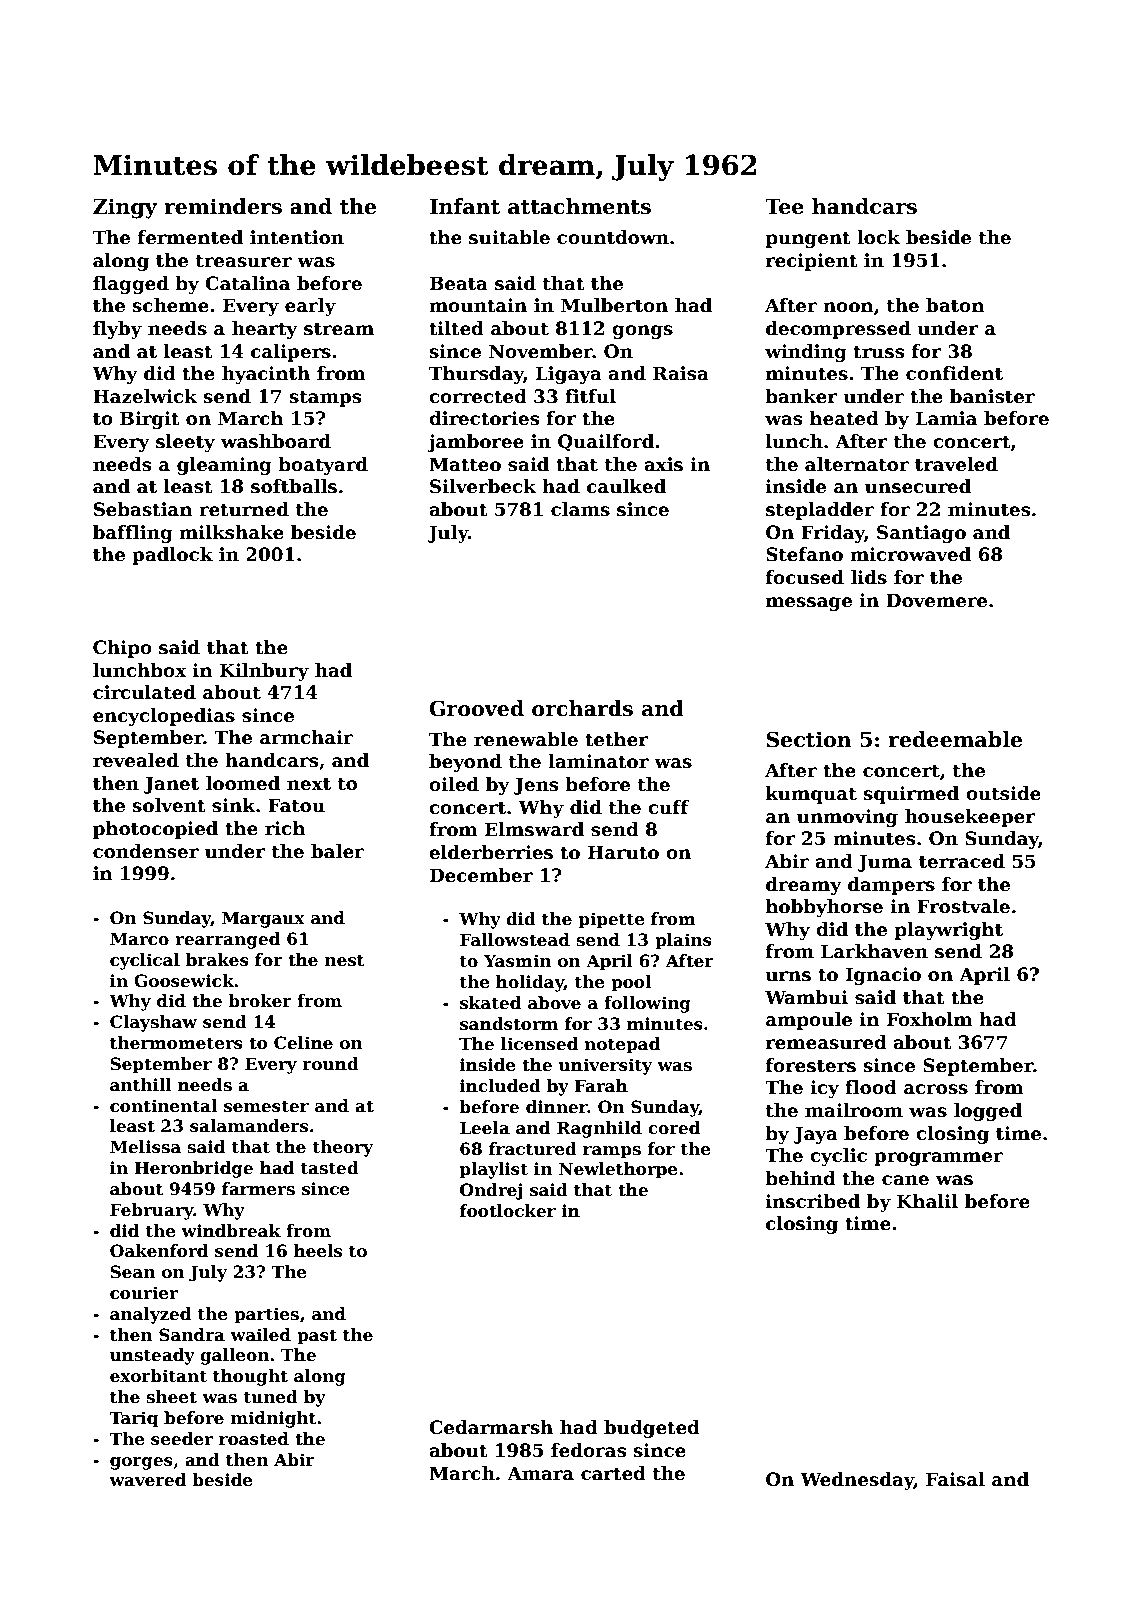  Describe the element at coordinates (808, 239) in the screenshot. I see `pungent` at that location.
